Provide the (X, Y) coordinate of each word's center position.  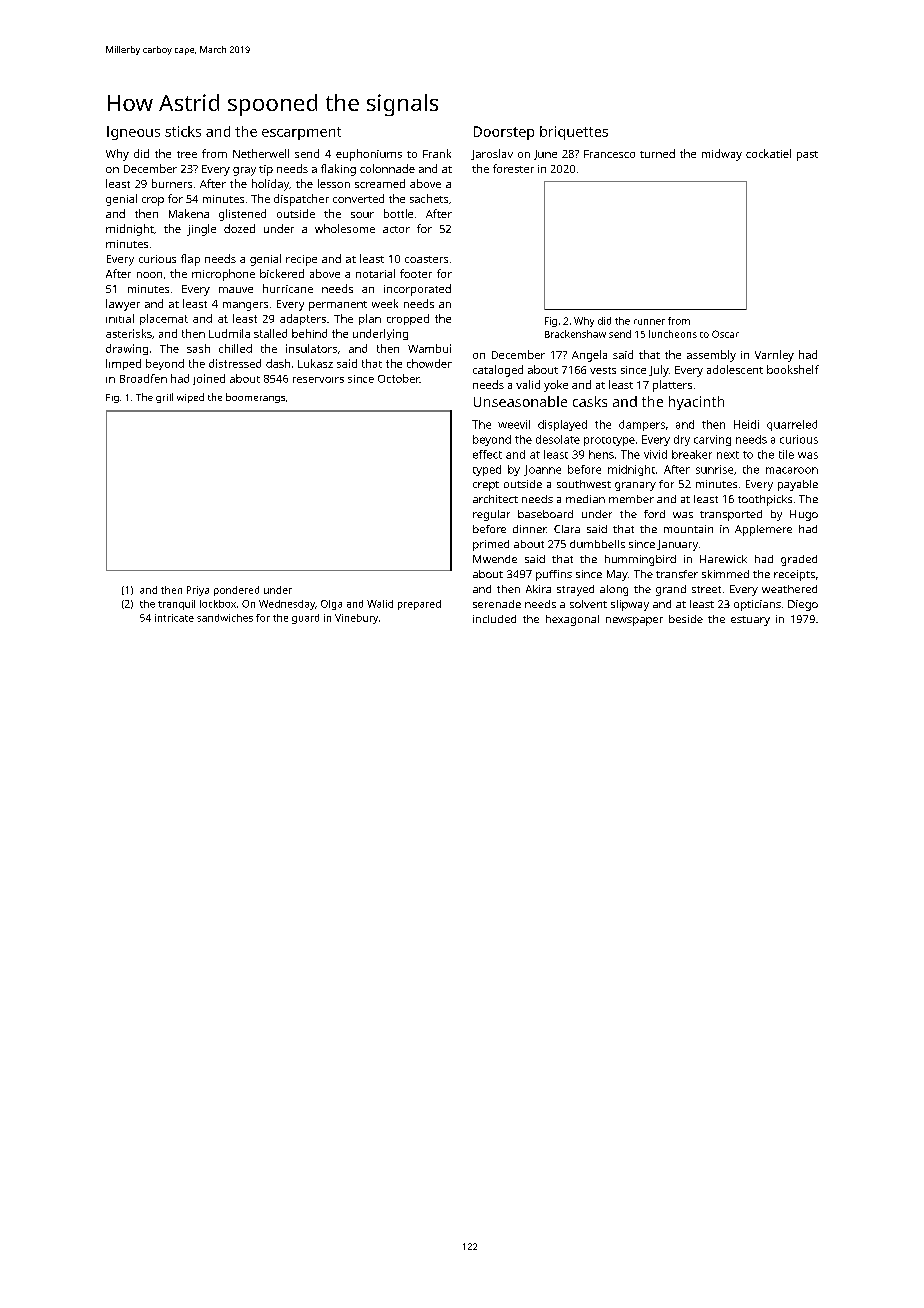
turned (657, 153)
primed (491, 545)
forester (513, 168)
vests (603, 370)
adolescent (735, 369)
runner (649, 322)
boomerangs (255, 398)
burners (172, 183)
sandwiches (225, 618)
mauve (236, 290)
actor (396, 229)
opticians (757, 605)
